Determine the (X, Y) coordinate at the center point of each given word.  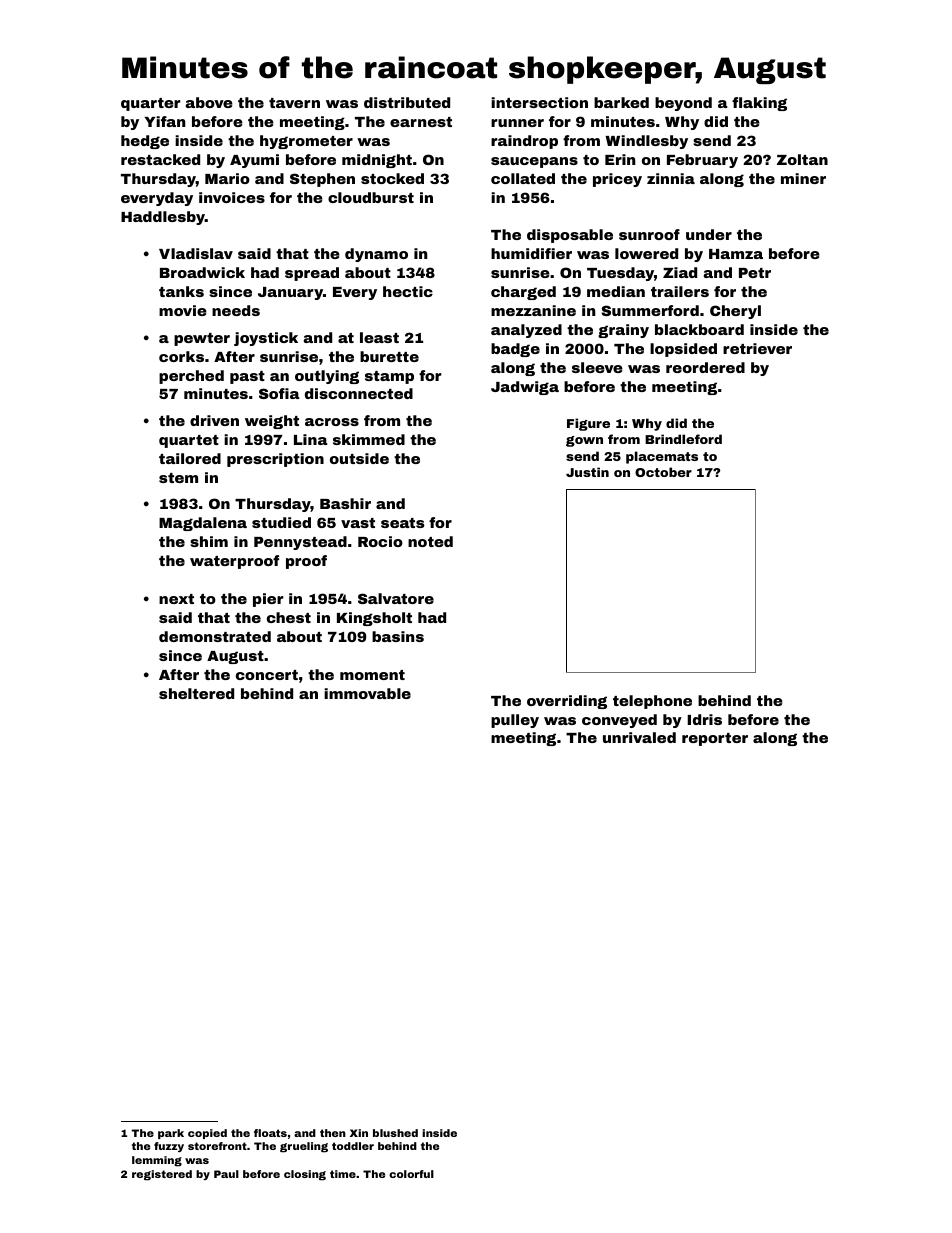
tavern (294, 103)
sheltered (196, 693)
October (663, 472)
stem (178, 478)
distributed (407, 102)
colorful (411, 1174)
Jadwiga (525, 388)
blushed (395, 1133)
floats (270, 1133)
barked (621, 102)
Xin (359, 1133)
